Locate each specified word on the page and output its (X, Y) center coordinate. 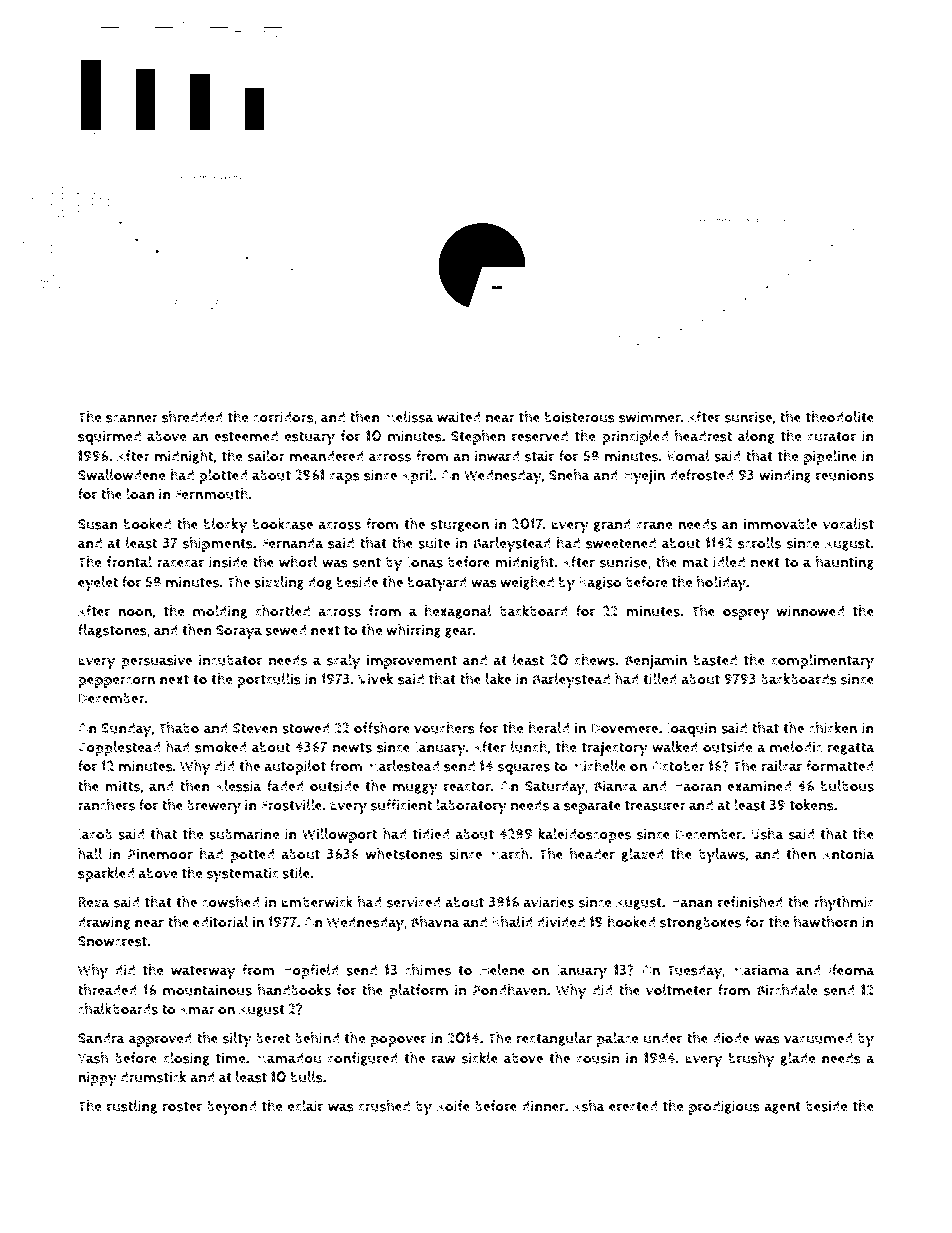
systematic (243, 875)
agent (782, 1107)
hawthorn (826, 922)
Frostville (291, 805)
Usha (767, 834)
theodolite (840, 417)
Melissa (408, 417)
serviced (413, 902)
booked (147, 524)
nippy (97, 1079)
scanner (132, 418)
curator (832, 436)
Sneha (569, 475)
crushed (384, 1106)
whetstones (404, 854)
